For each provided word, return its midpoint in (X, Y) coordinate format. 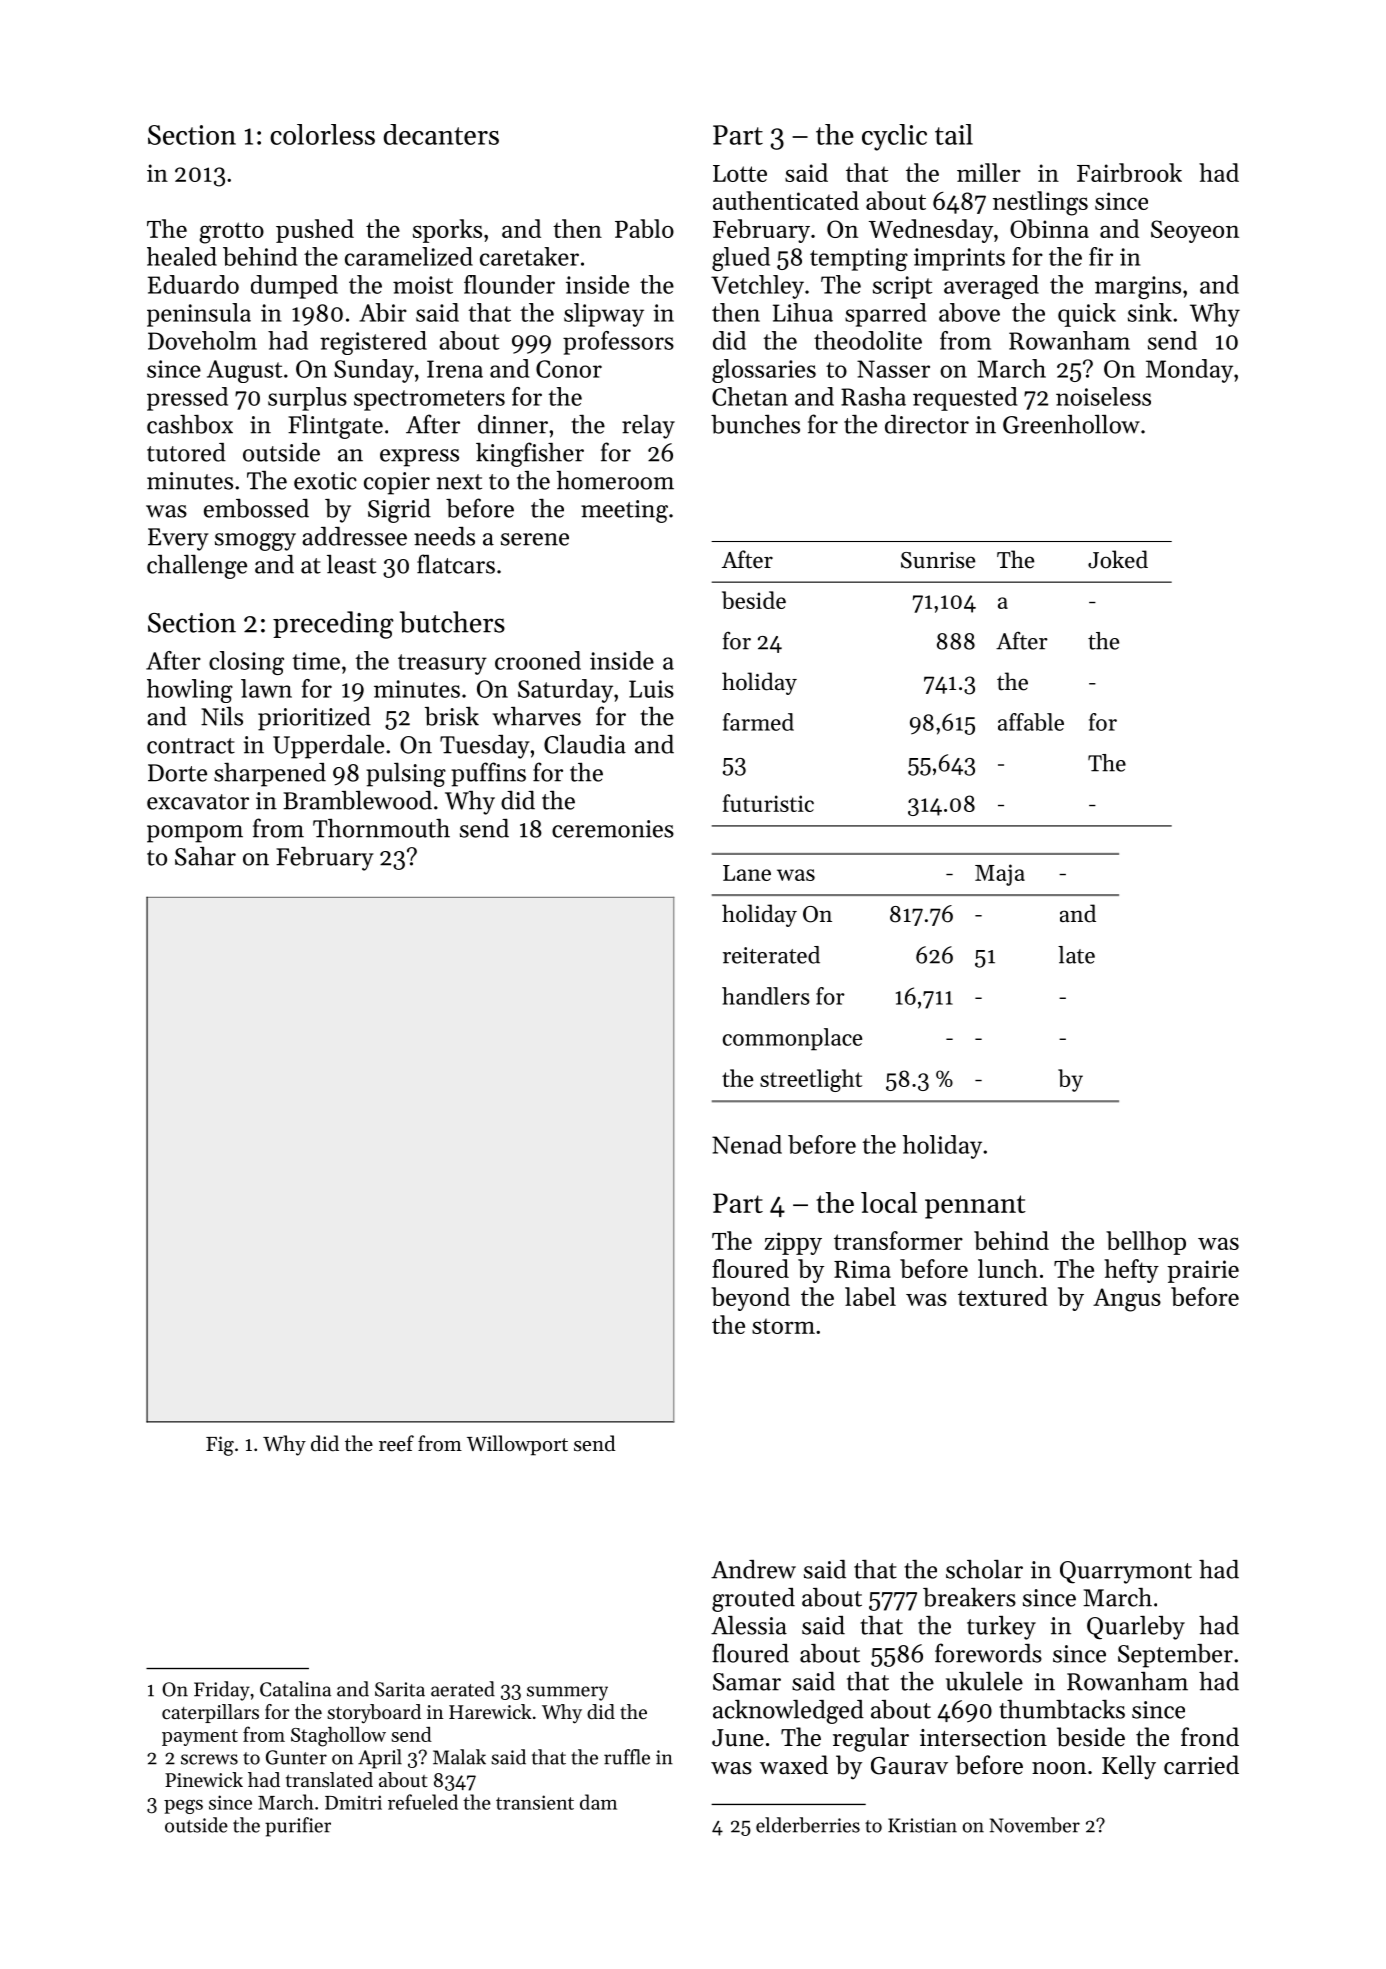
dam (598, 1802)
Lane (747, 873)
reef (396, 1443)
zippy (793, 1243)
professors (618, 343)
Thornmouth (381, 828)
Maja (1000, 875)
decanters (441, 134)
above (969, 312)
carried (1201, 1765)
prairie (1203, 1271)
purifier (298, 1827)
